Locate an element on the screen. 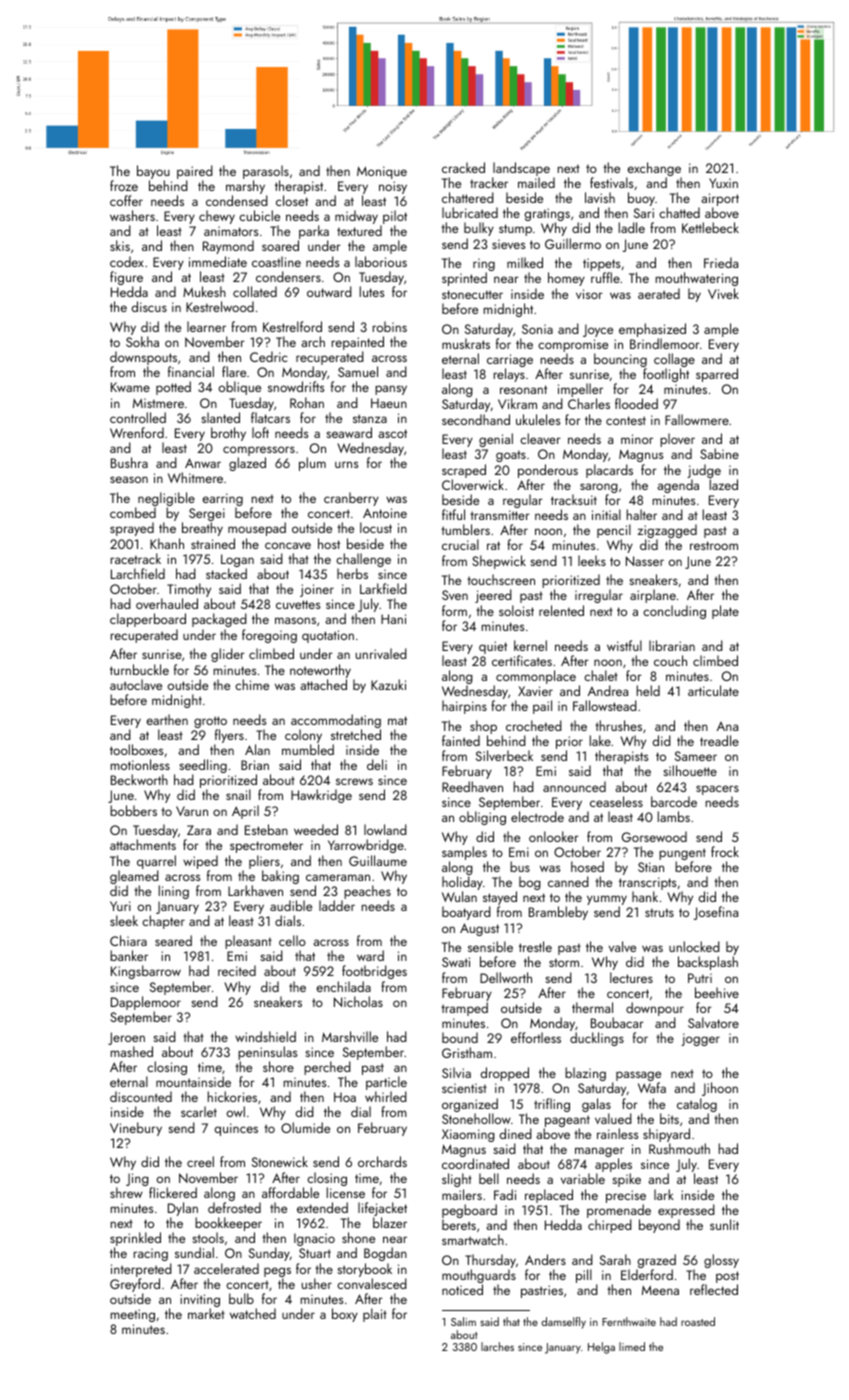 The width and height of the screenshot is (849, 1400). Vivek is located at coordinates (723, 293).
